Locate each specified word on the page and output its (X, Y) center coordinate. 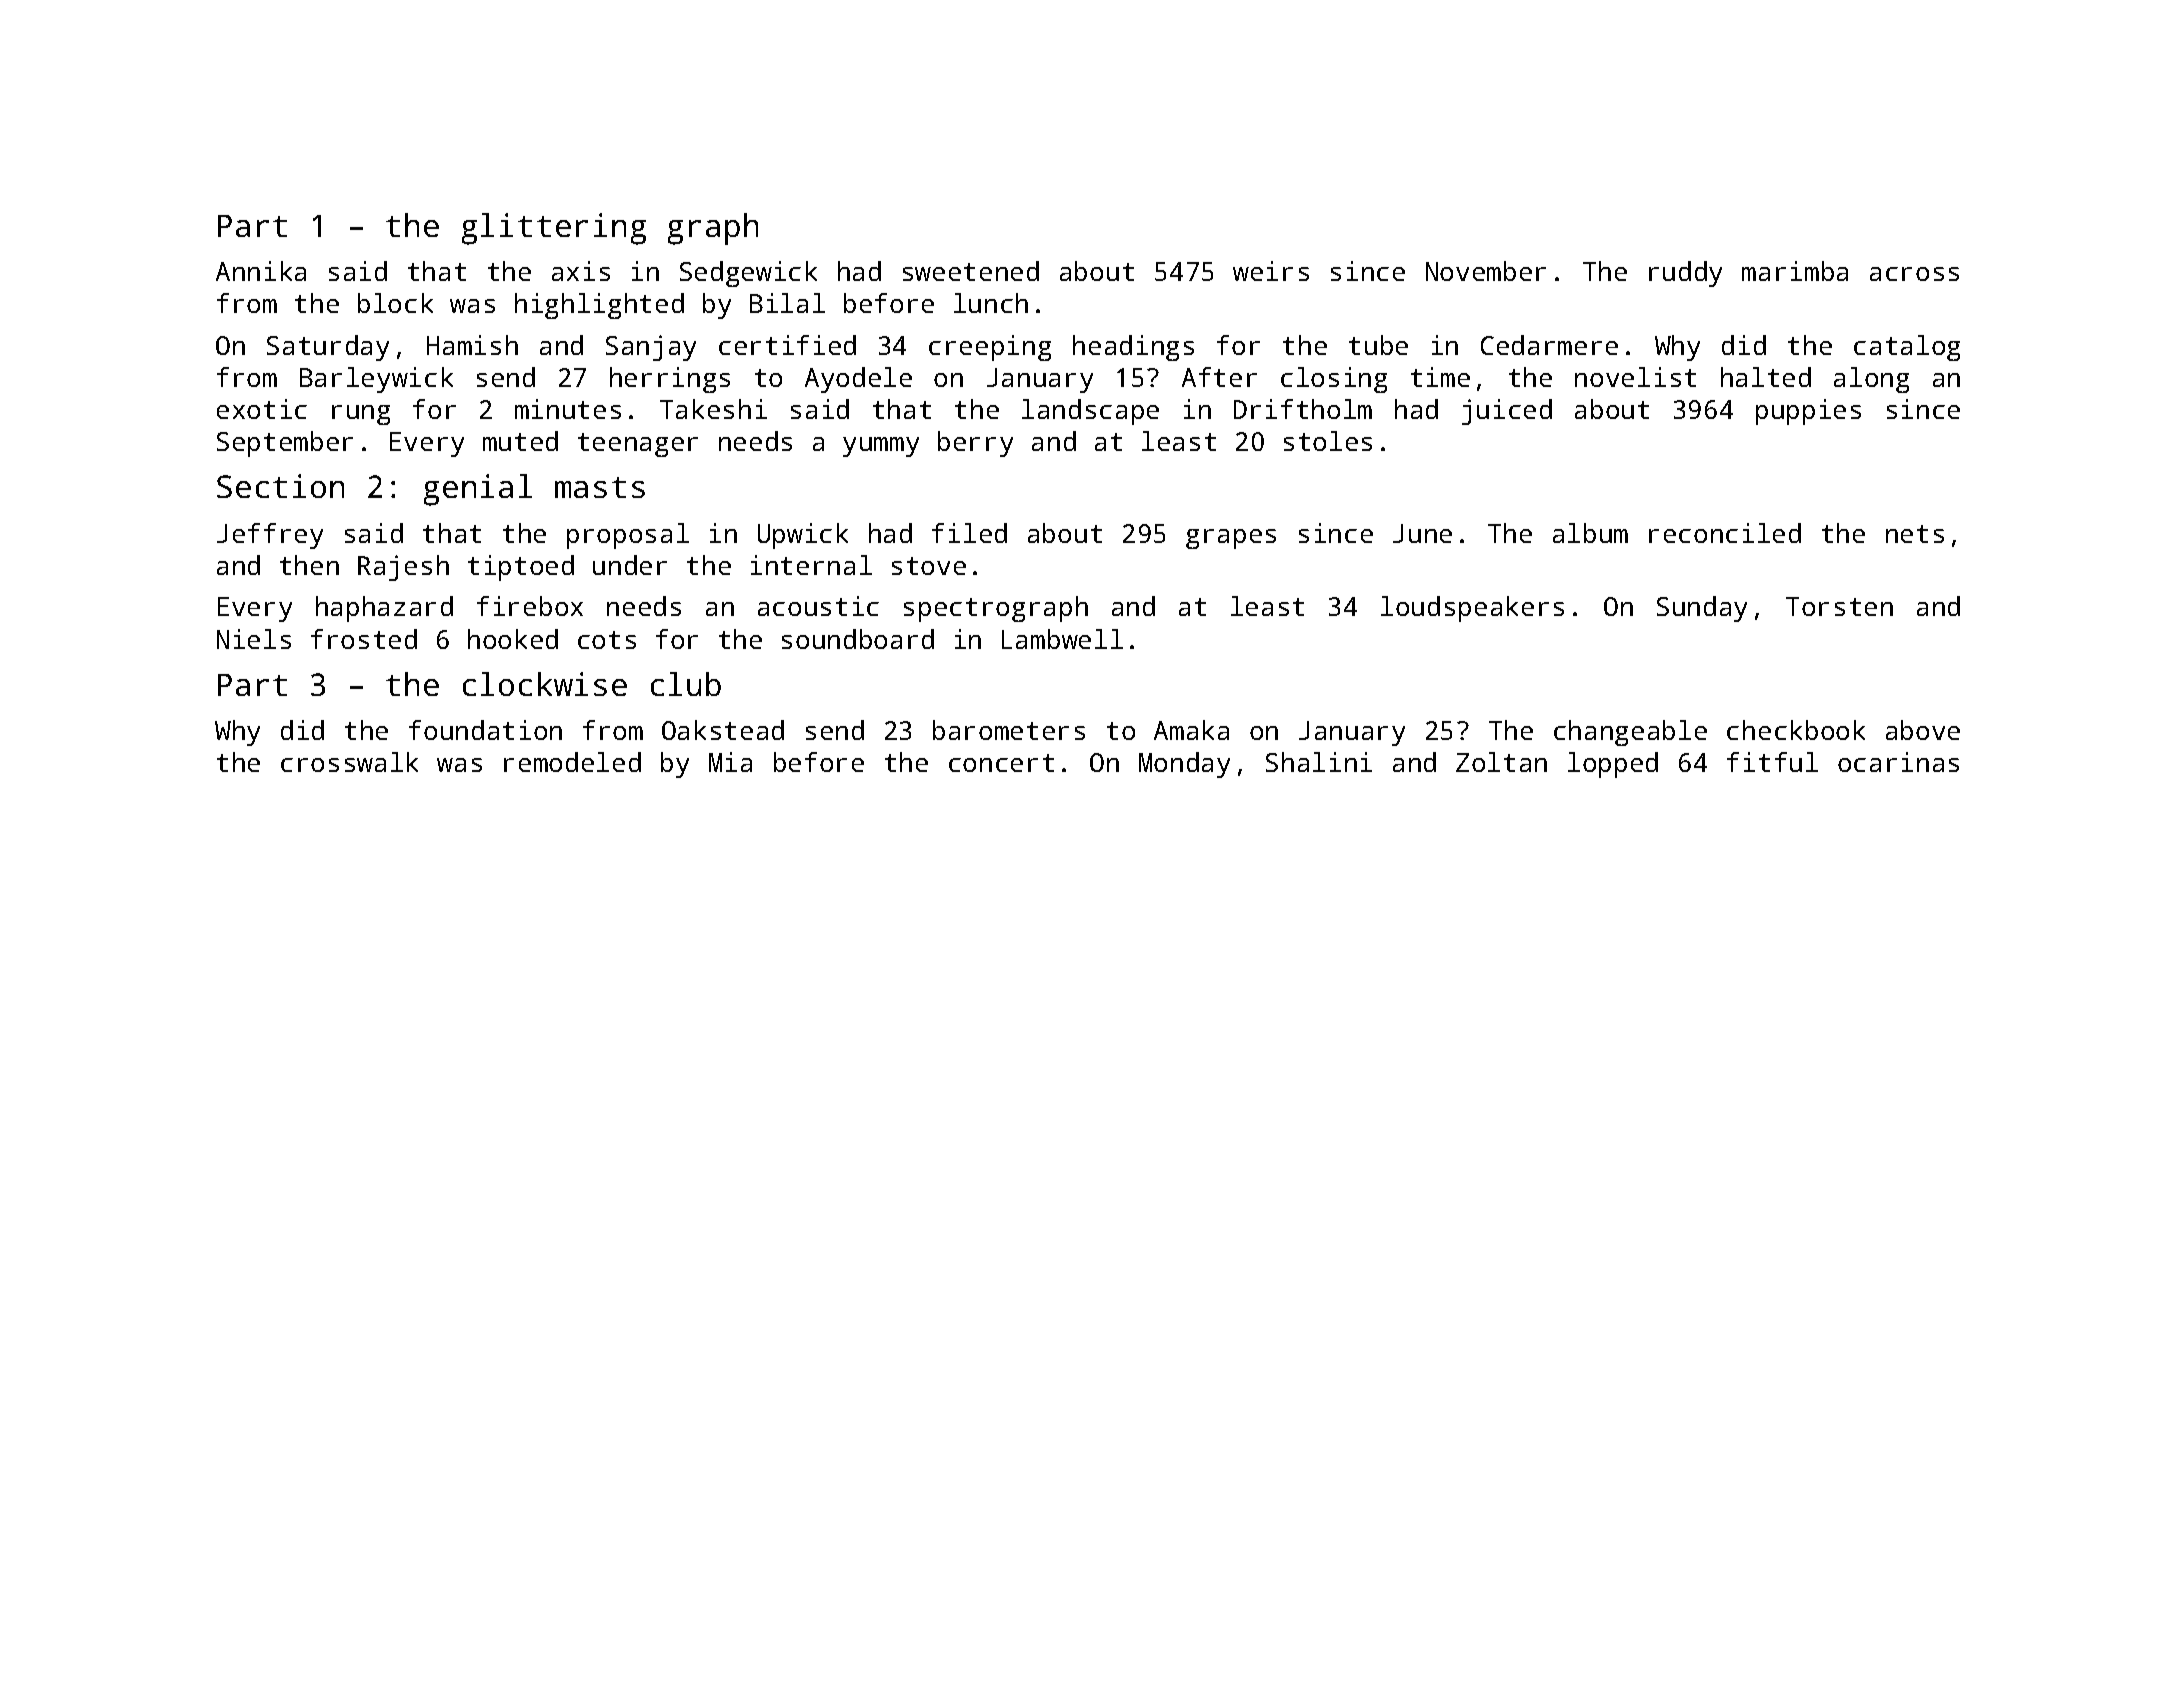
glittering (554, 229)
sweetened (971, 271)
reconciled (1725, 533)
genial (478, 490)
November (1486, 271)
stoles (1328, 441)
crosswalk (349, 762)
